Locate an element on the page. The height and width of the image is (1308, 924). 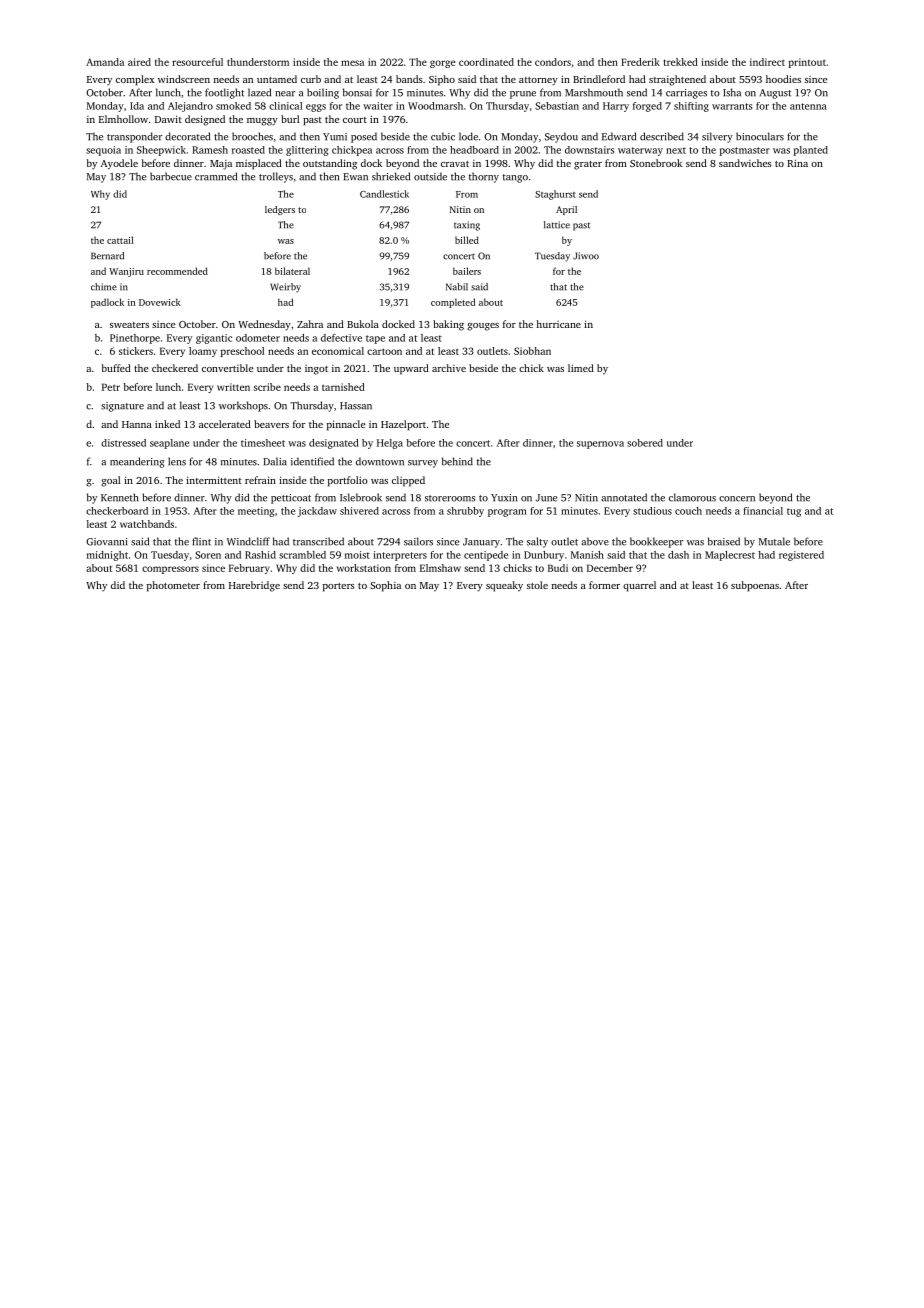
Bukola is located at coordinates (363, 324).
